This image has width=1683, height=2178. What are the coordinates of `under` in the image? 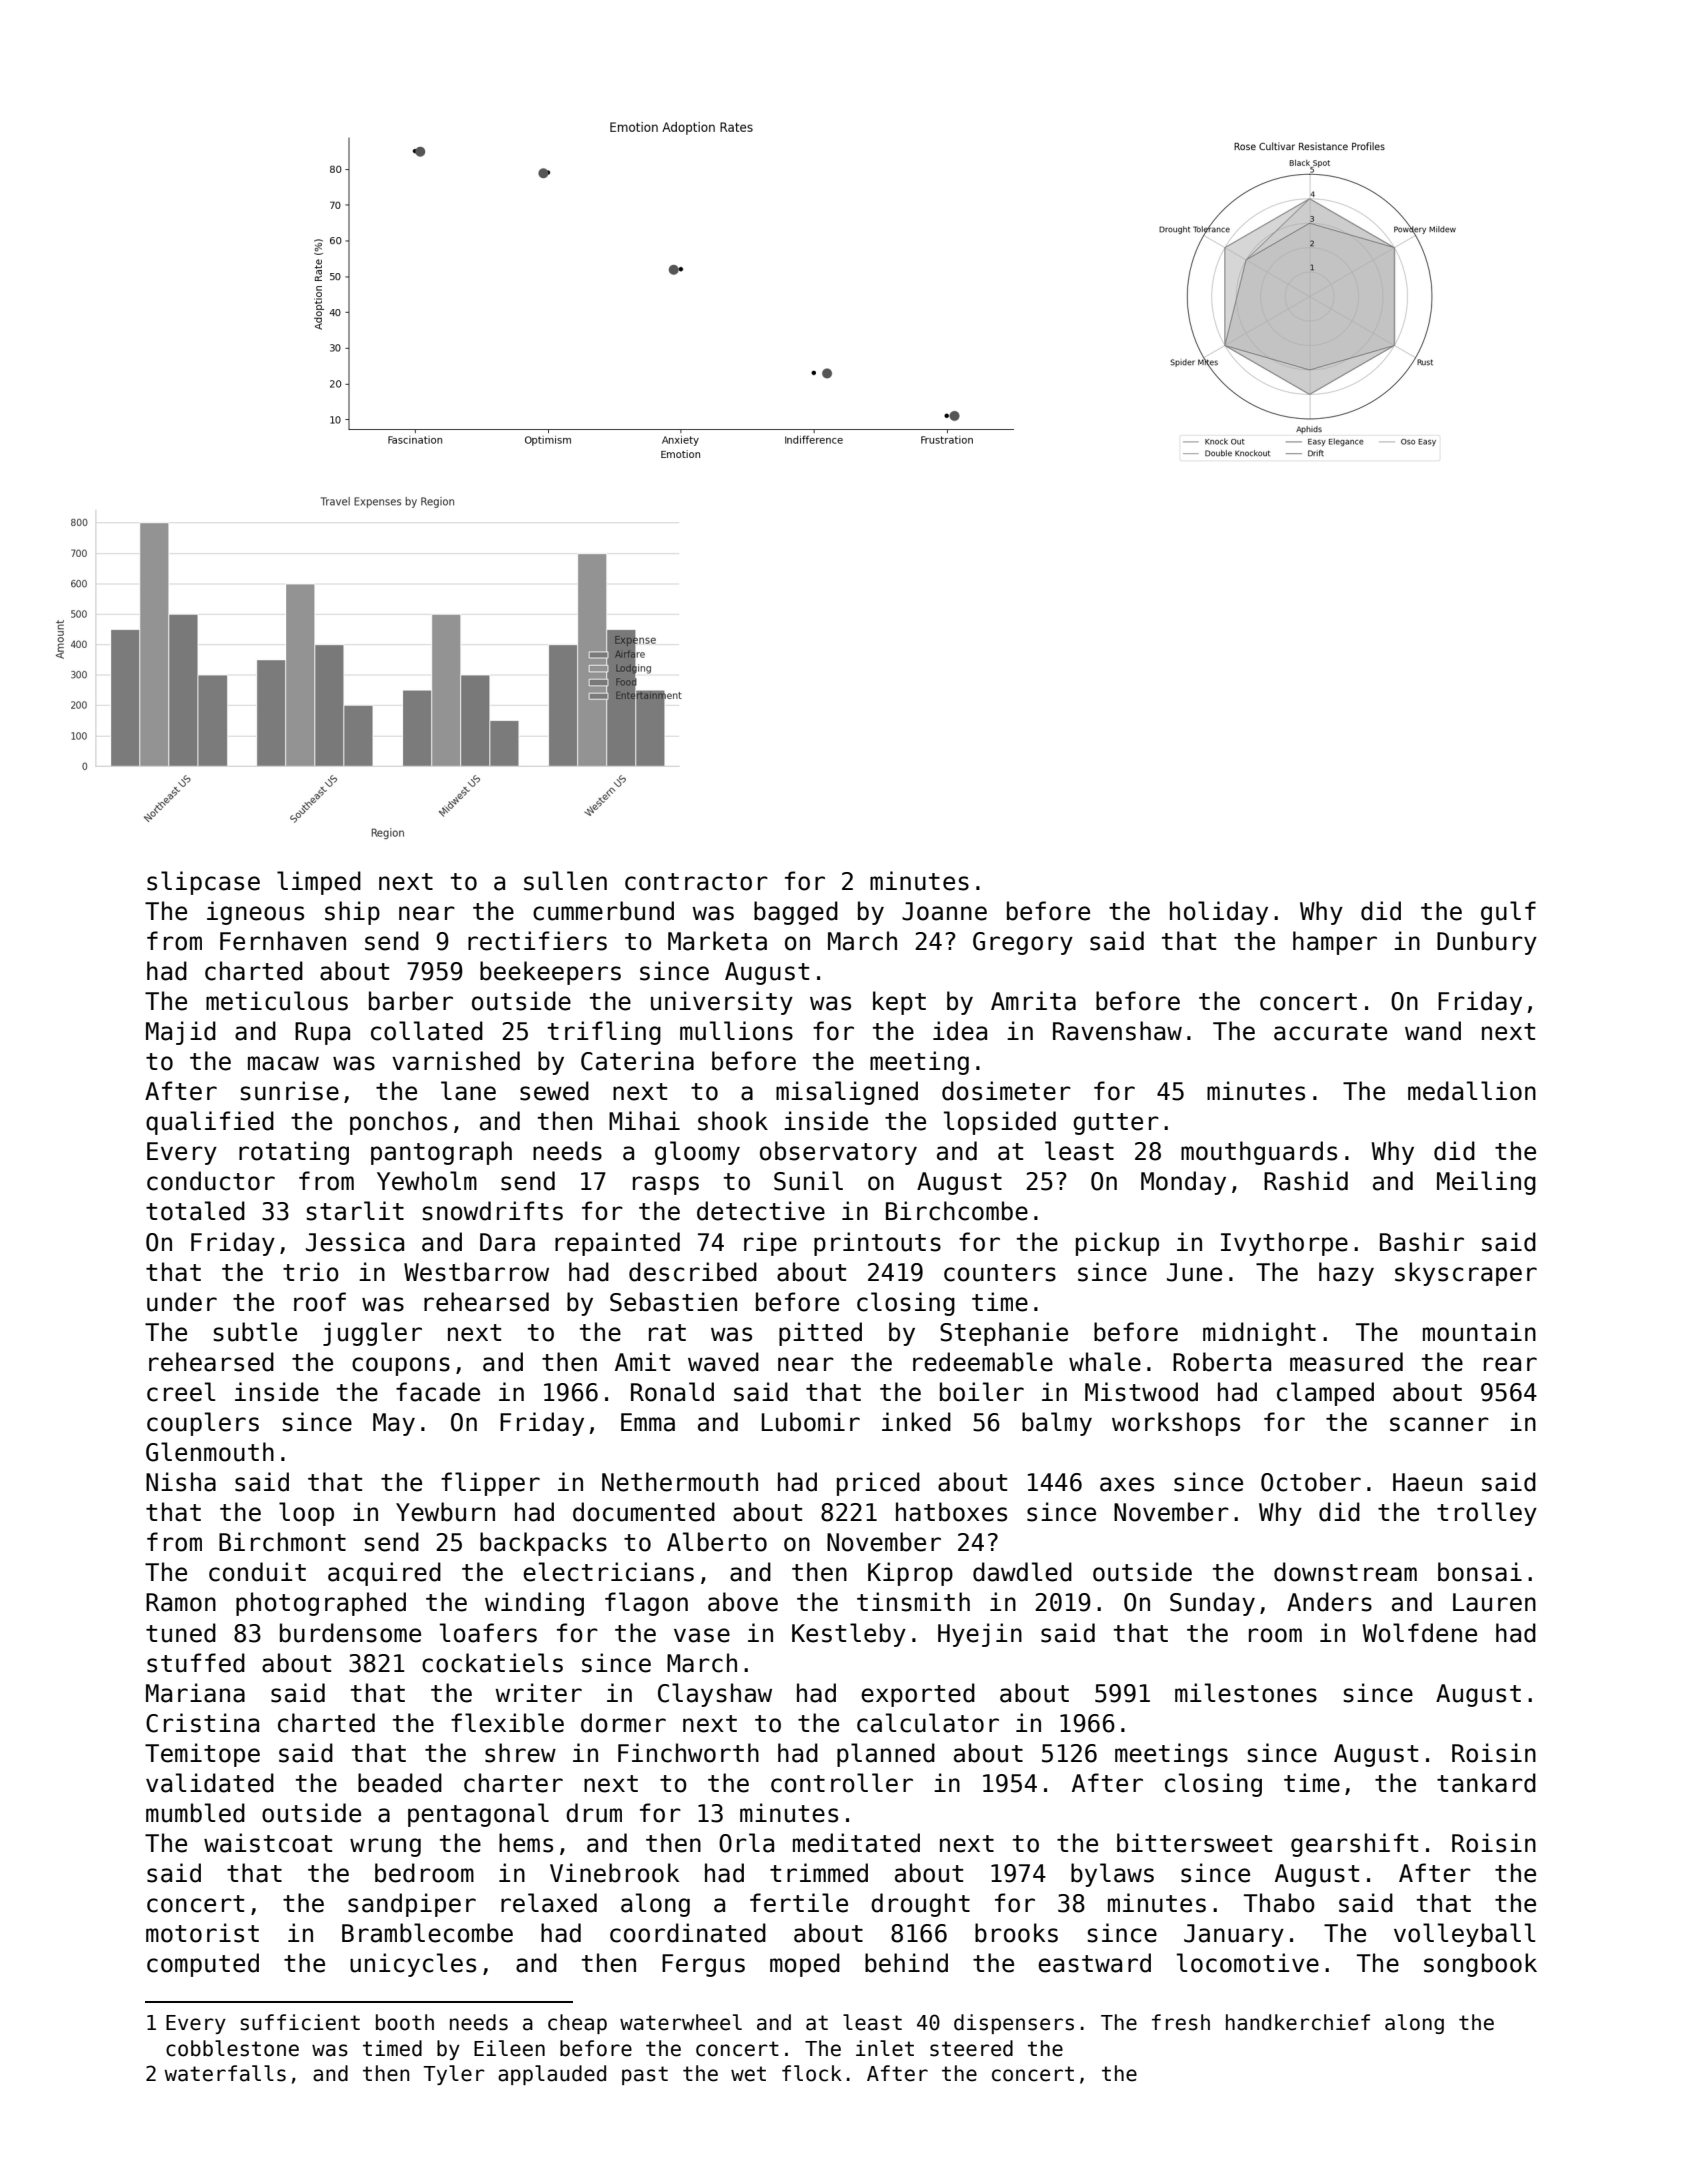 It's located at (182, 1302).
